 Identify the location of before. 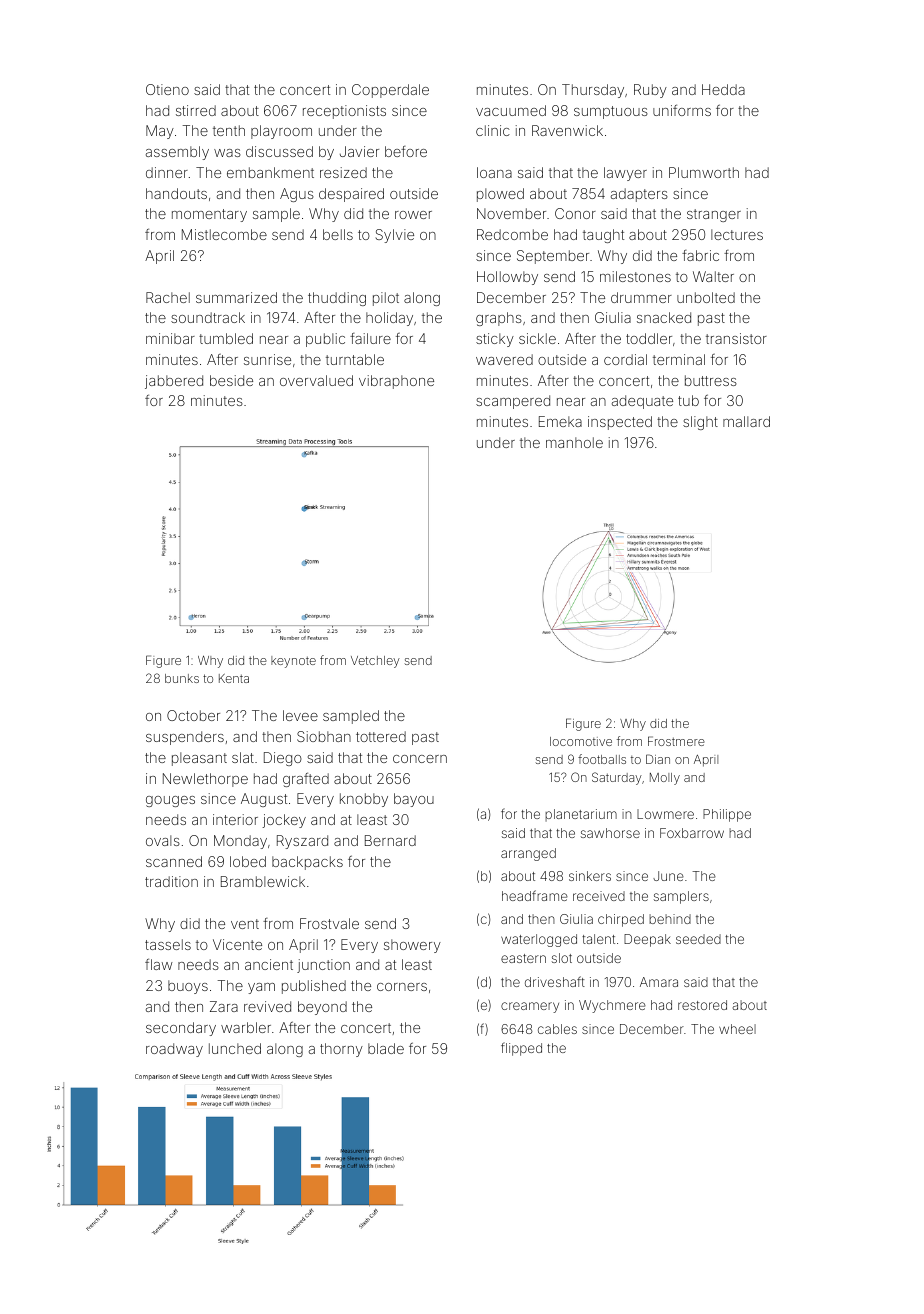
(406, 151).
